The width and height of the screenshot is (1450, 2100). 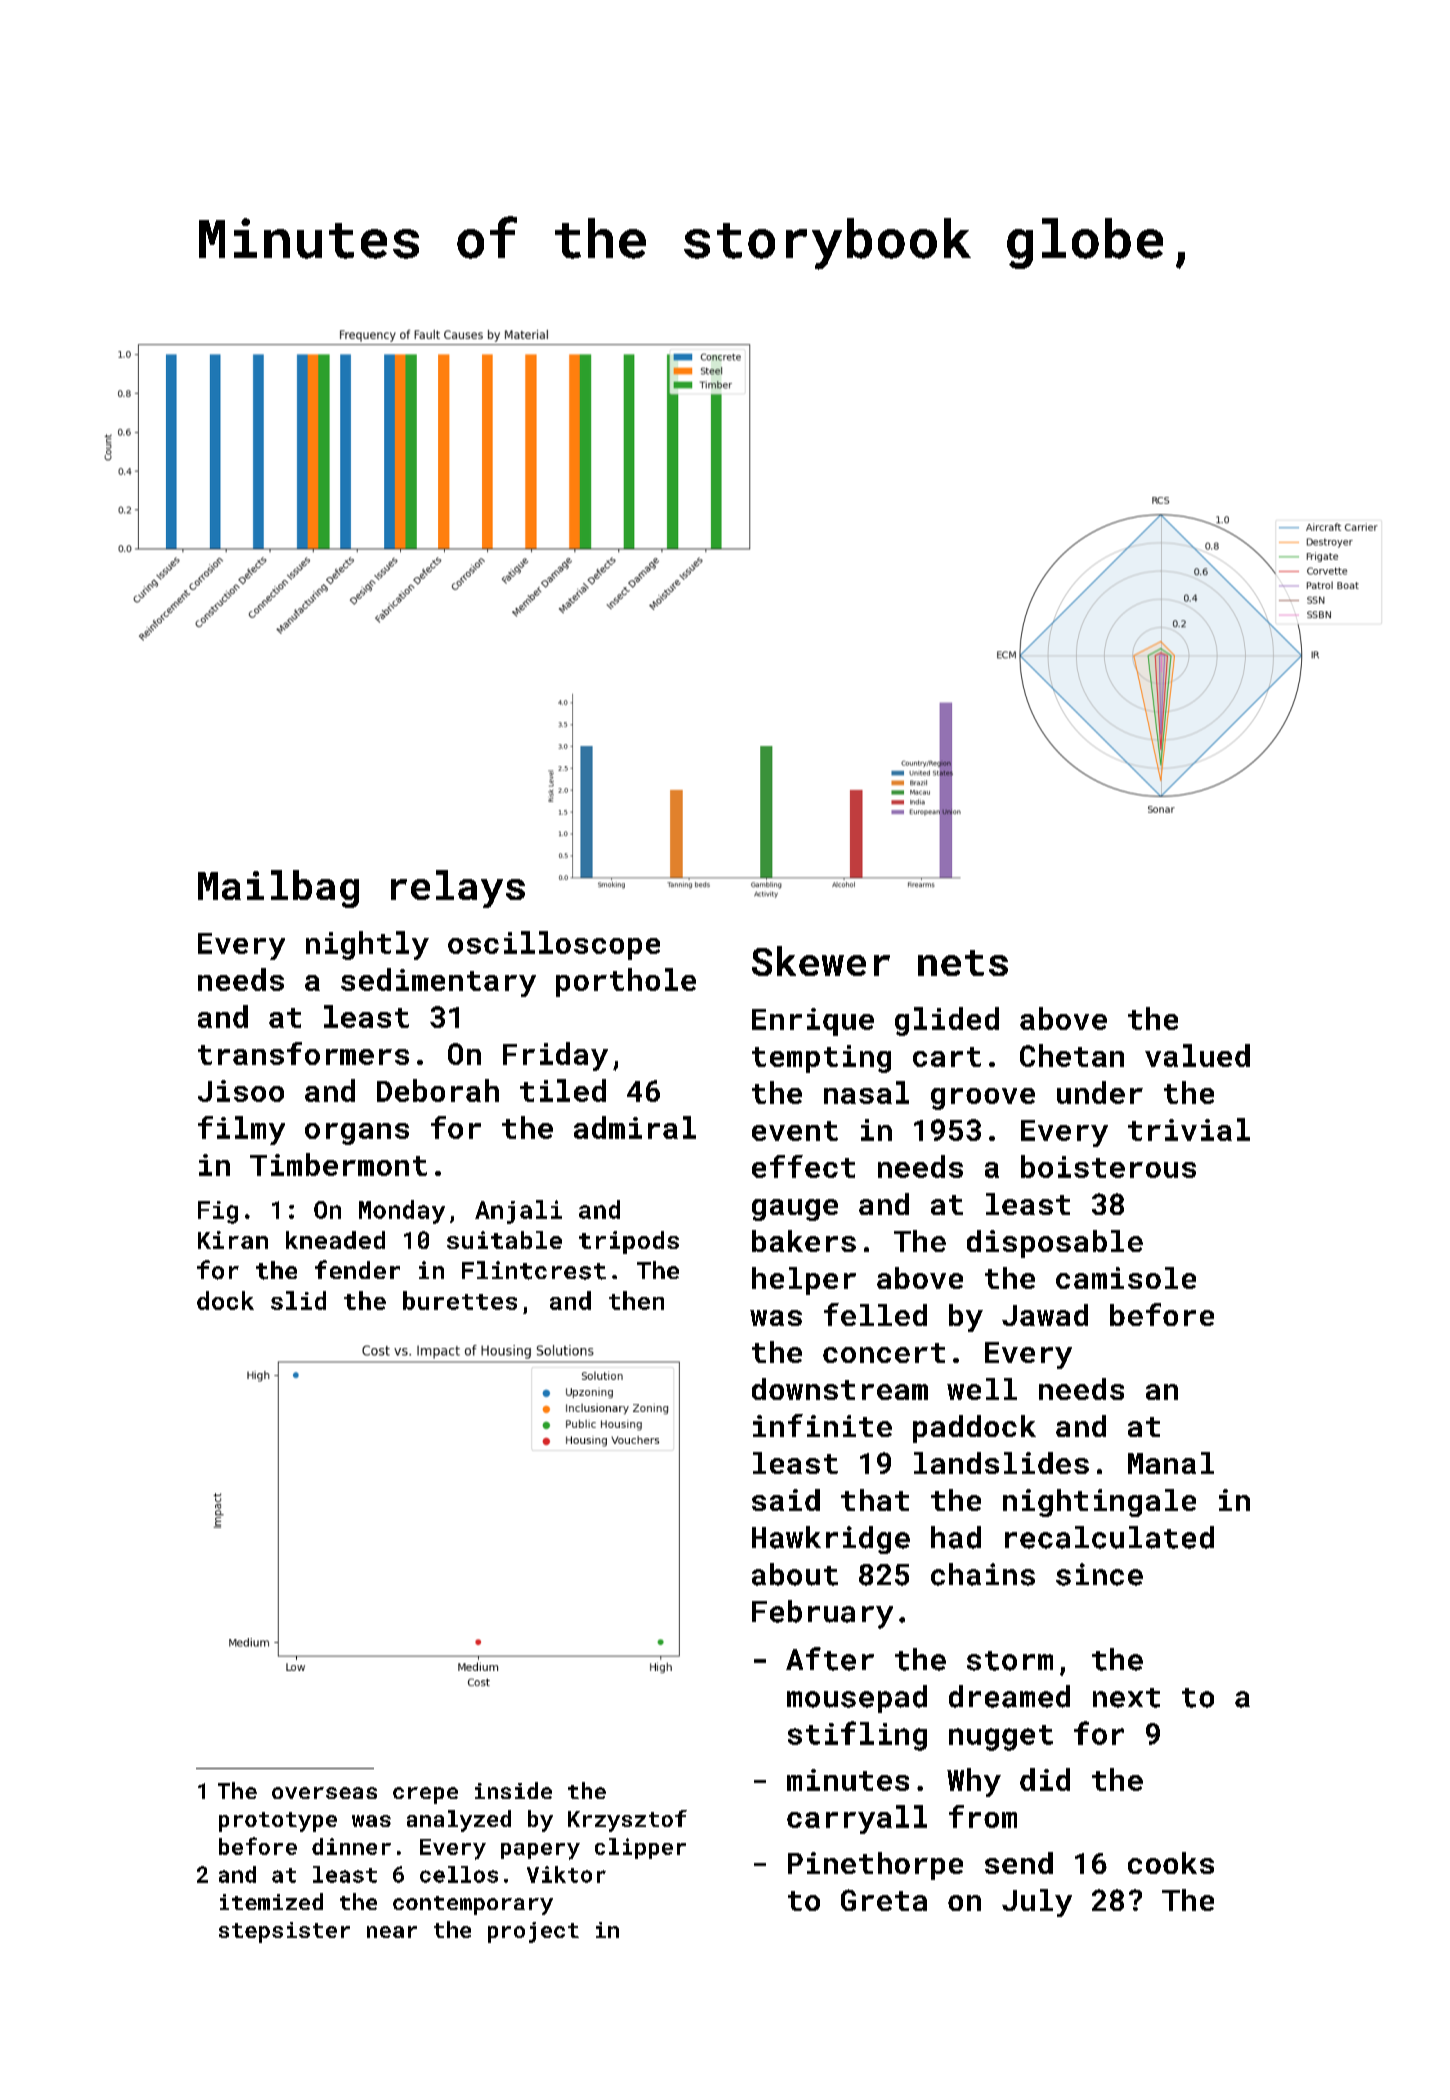 What do you see at coordinates (1126, 1698) in the screenshot?
I see `next` at bounding box center [1126, 1698].
